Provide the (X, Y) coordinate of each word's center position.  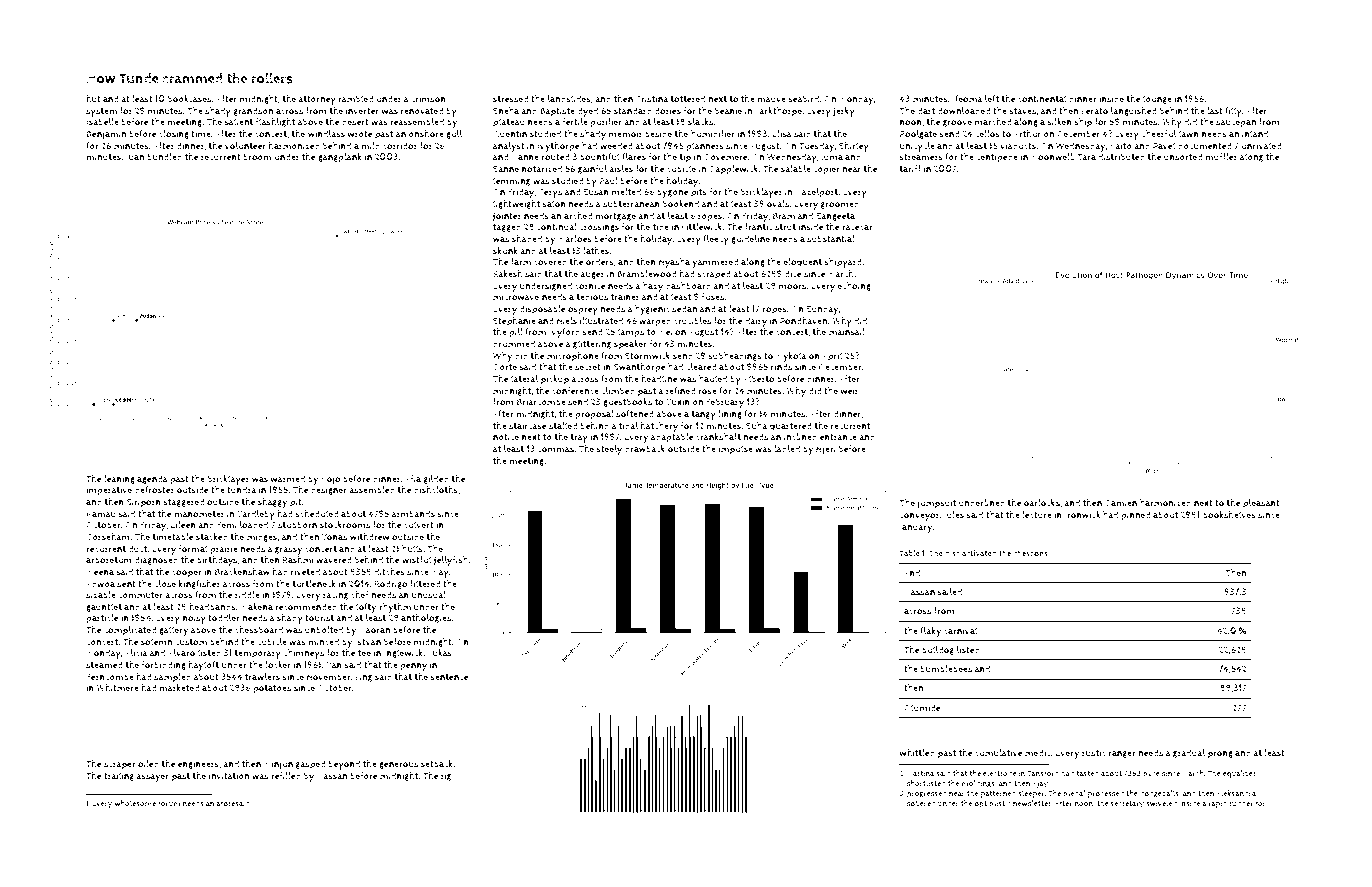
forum (169, 803)
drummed (514, 344)
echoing (854, 286)
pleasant (1261, 504)
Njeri (826, 450)
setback (437, 764)
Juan (135, 158)
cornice (590, 286)
